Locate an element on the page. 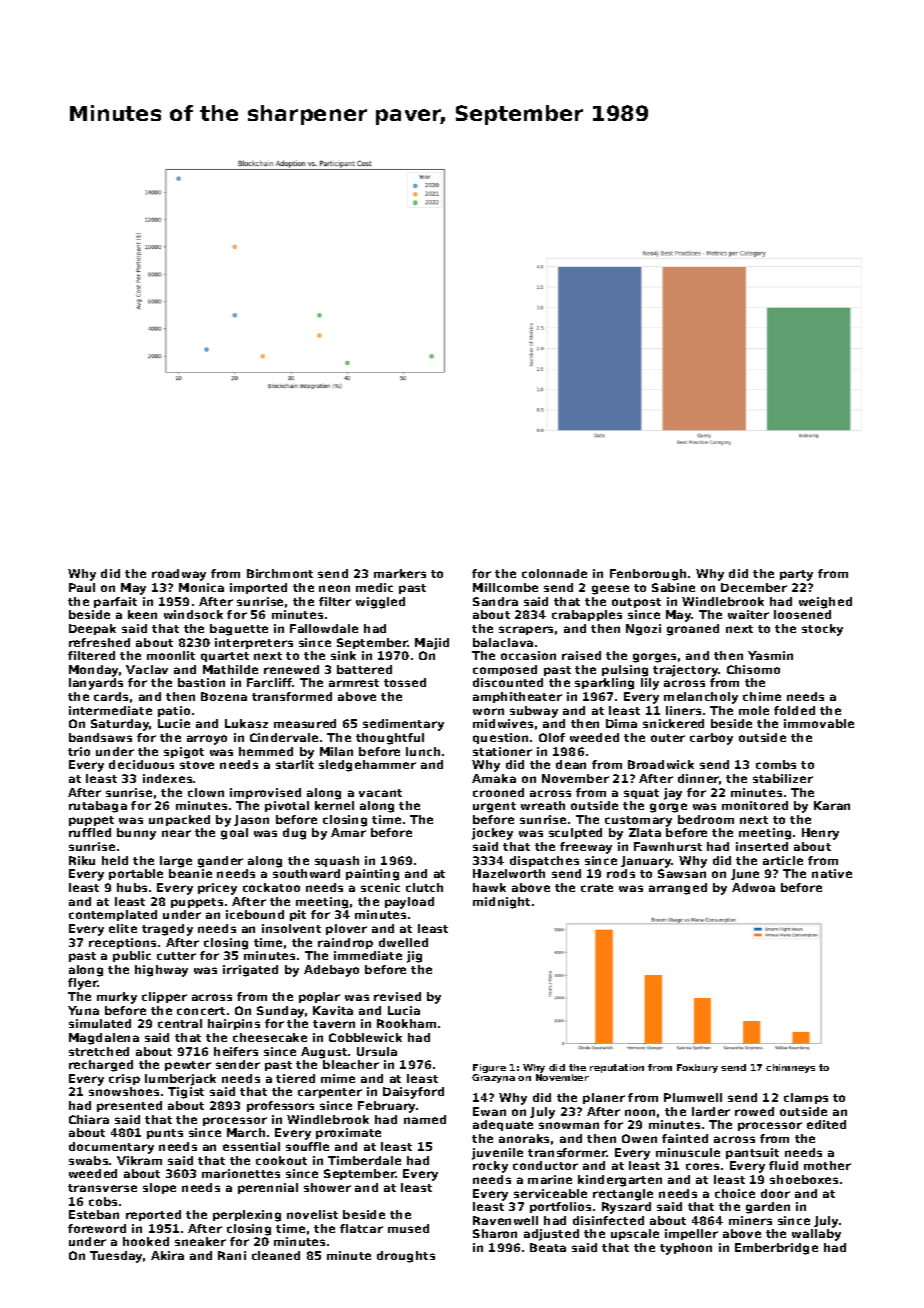  stocky is located at coordinates (822, 630).
